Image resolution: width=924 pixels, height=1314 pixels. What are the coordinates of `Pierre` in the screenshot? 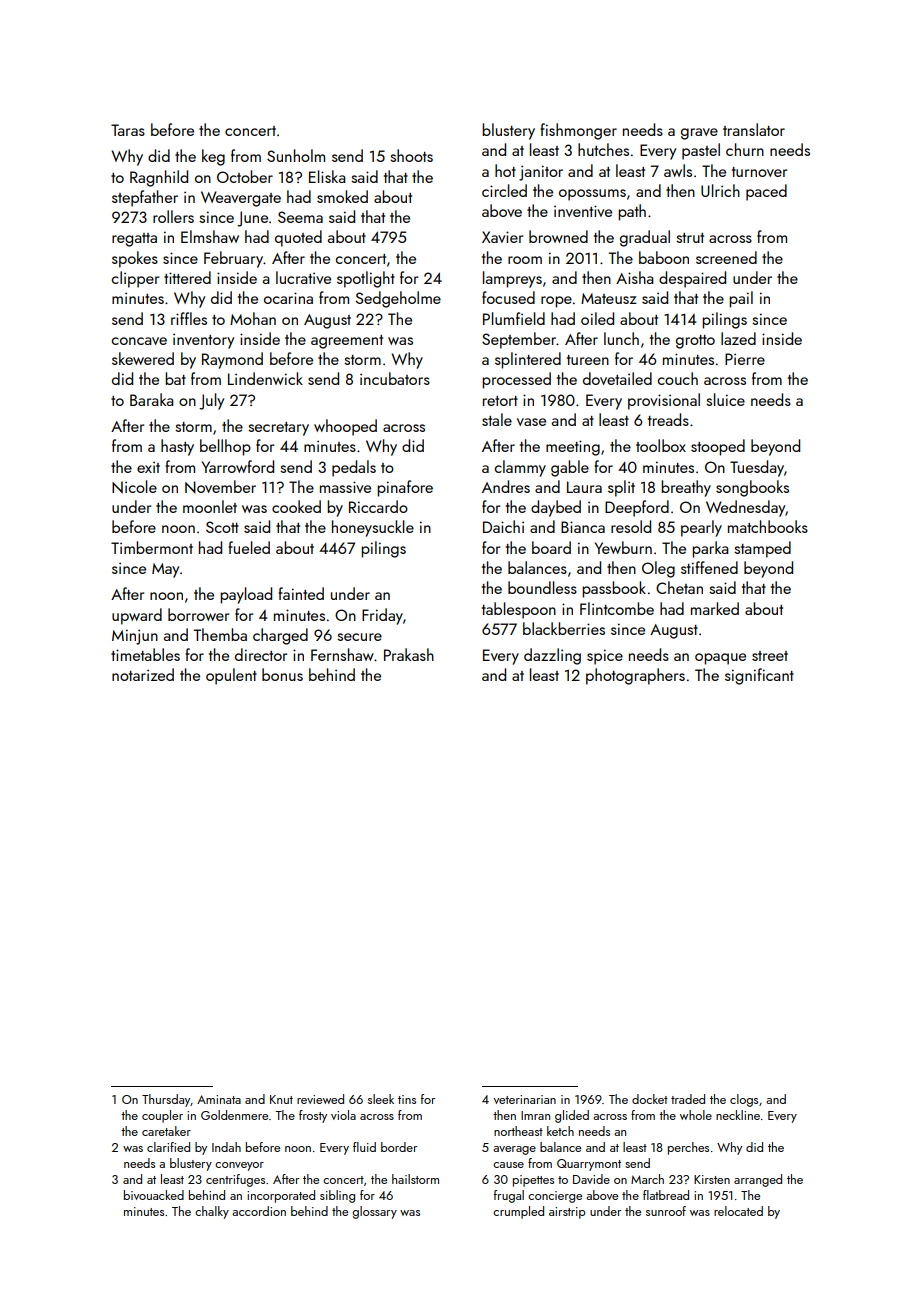 It's located at (745, 359).
